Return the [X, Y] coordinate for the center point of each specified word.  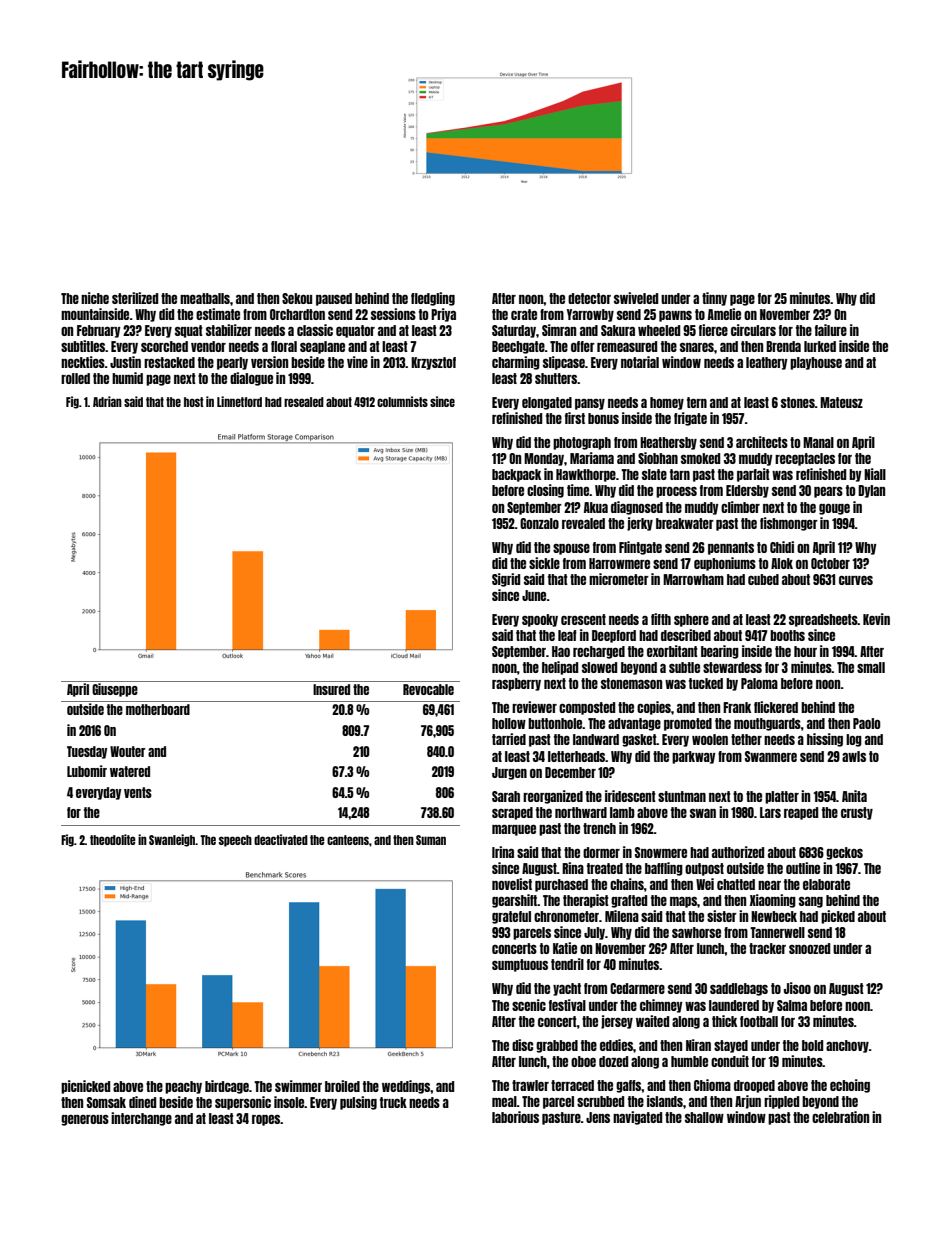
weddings [406, 1087]
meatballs [205, 298]
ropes [266, 1120]
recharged [599, 652]
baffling [664, 869]
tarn [680, 474]
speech [235, 841]
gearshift [514, 901]
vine [357, 362]
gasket [639, 740]
